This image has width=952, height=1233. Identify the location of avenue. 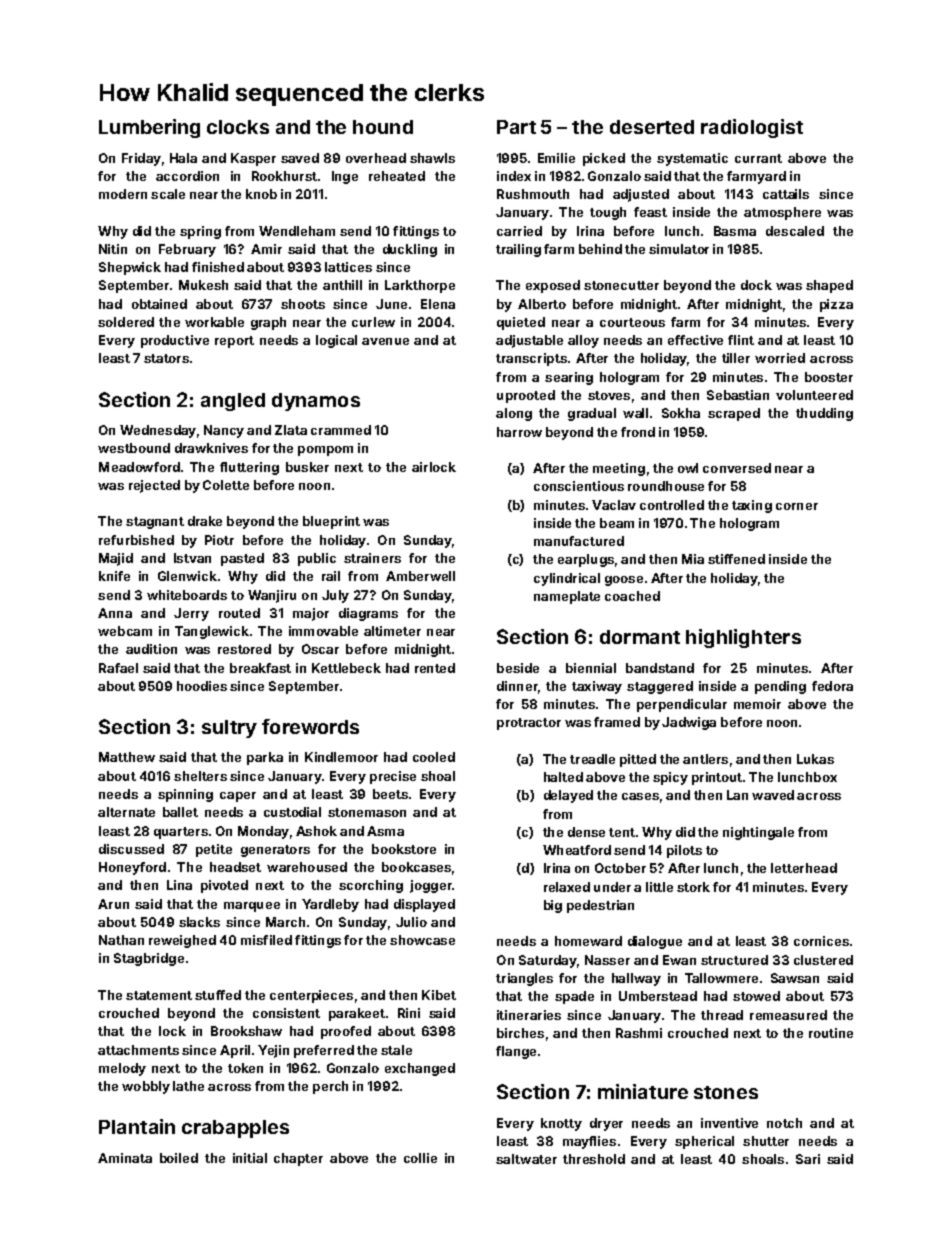
(385, 341).
